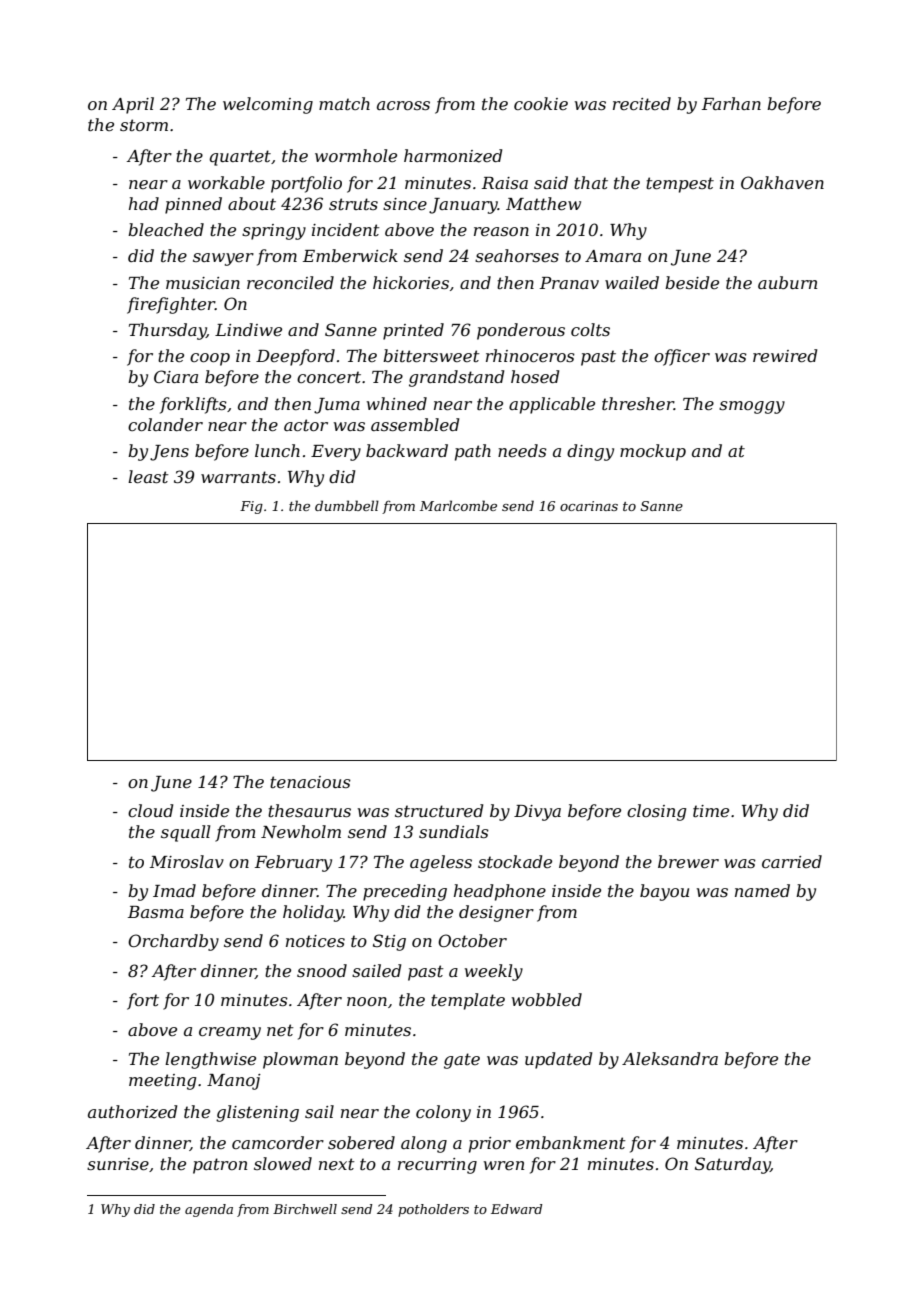  What do you see at coordinates (670, 1058) in the screenshot?
I see `Aleksandra` at bounding box center [670, 1058].
